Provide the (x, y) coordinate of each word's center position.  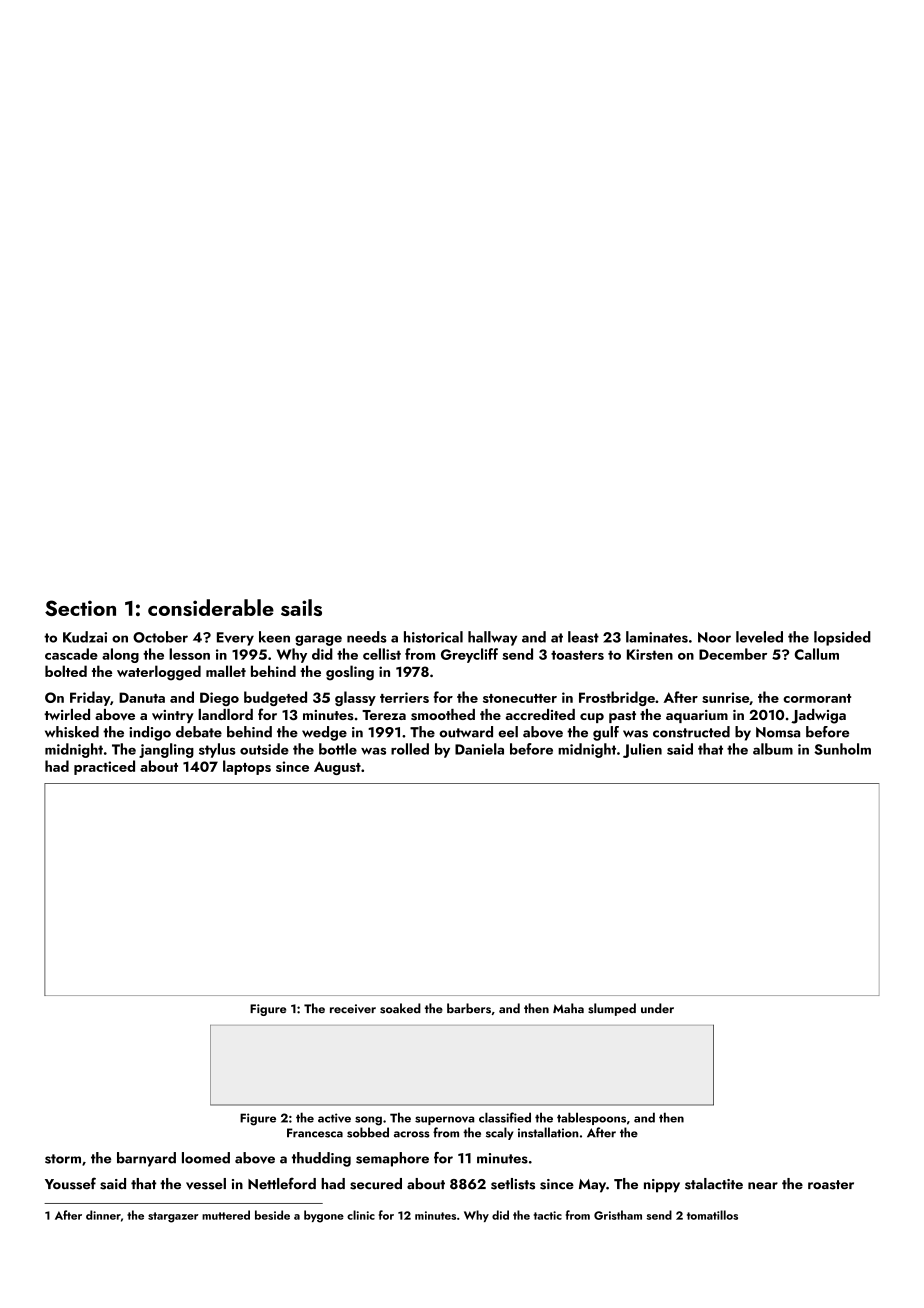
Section (80, 608)
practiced (104, 767)
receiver (353, 1008)
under (657, 1008)
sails (301, 607)
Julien (642, 750)
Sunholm (842, 749)
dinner (103, 1215)
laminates (657, 637)
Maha (568, 1008)
